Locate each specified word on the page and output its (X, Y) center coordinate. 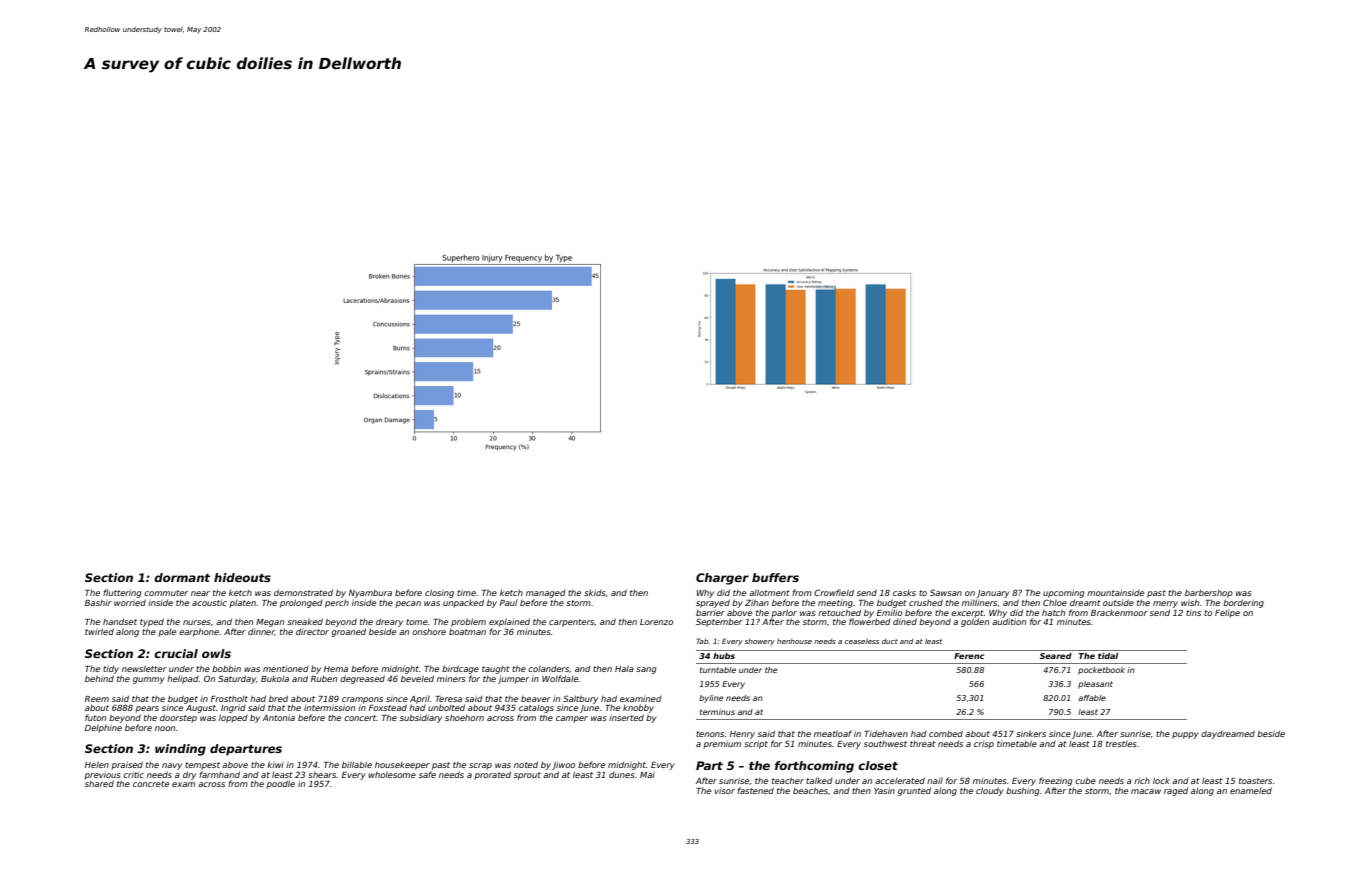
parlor (784, 613)
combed (946, 733)
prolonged (301, 603)
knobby (638, 708)
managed (546, 594)
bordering (1243, 603)
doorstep (178, 718)
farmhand (219, 774)
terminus (717, 712)
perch (337, 603)
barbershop (1209, 593)
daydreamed (1228, 734)
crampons (362, 700)
